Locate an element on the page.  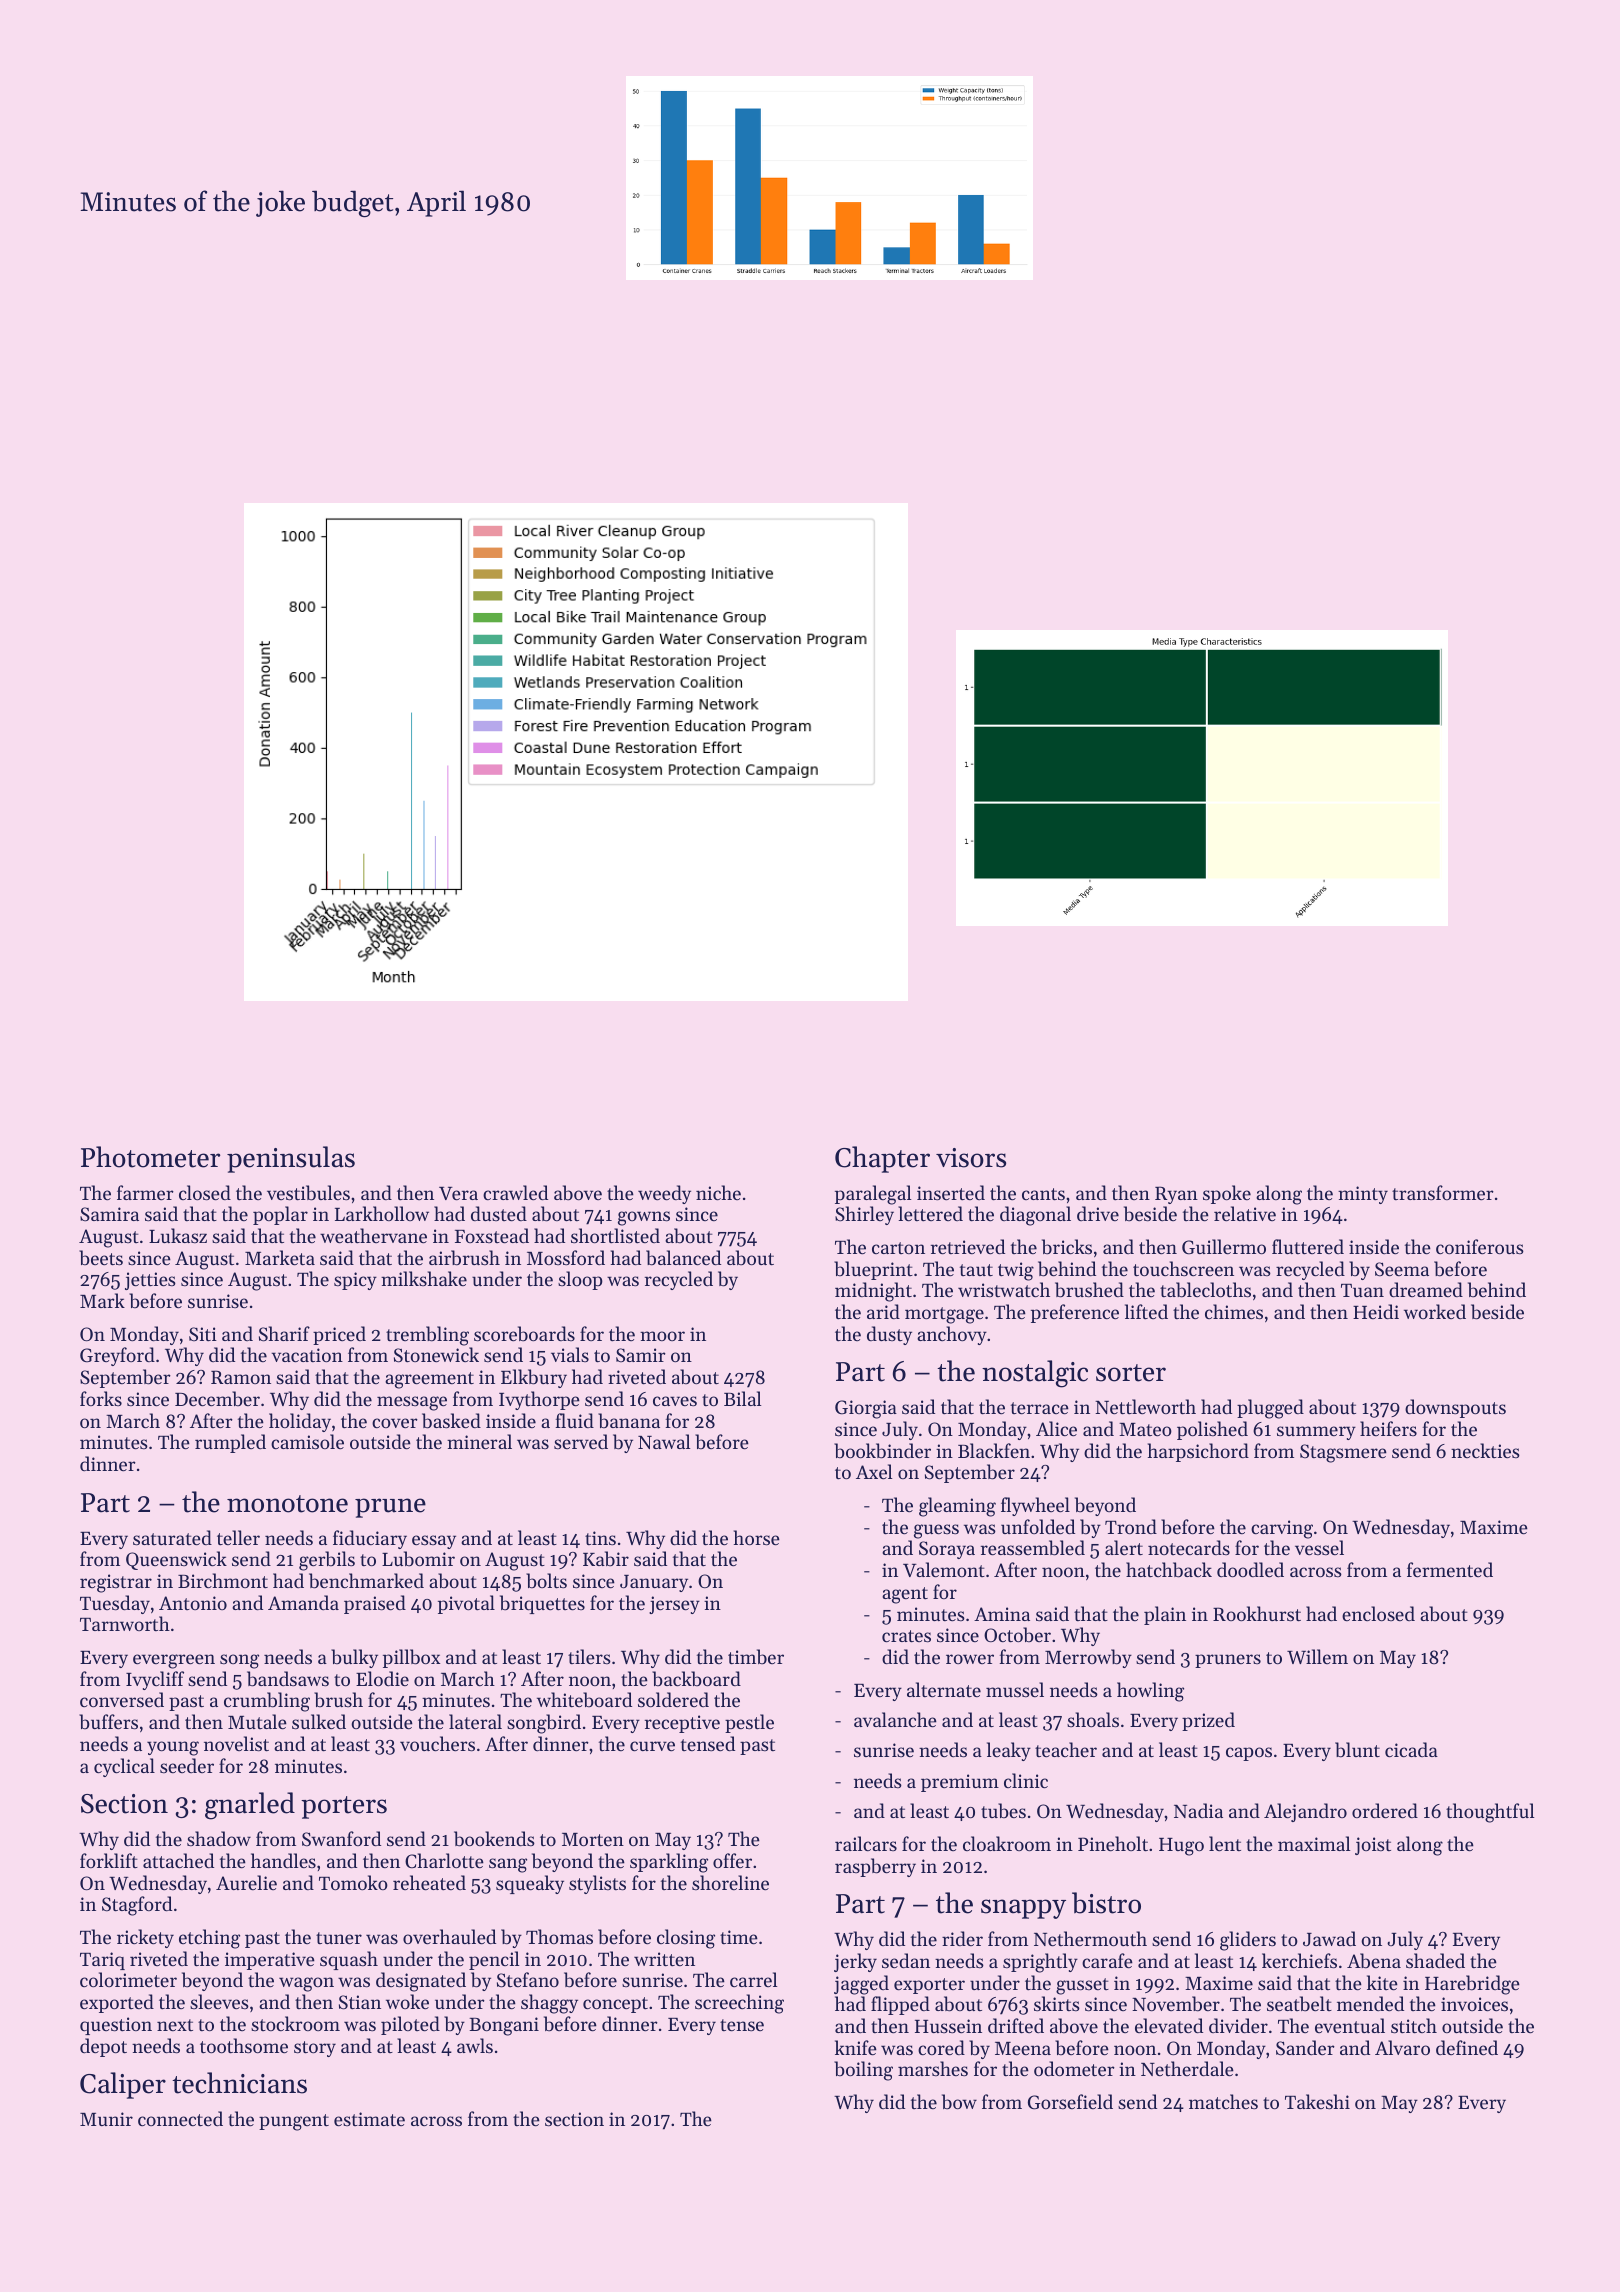
Photometer is located at coordinates (150, 1157).
